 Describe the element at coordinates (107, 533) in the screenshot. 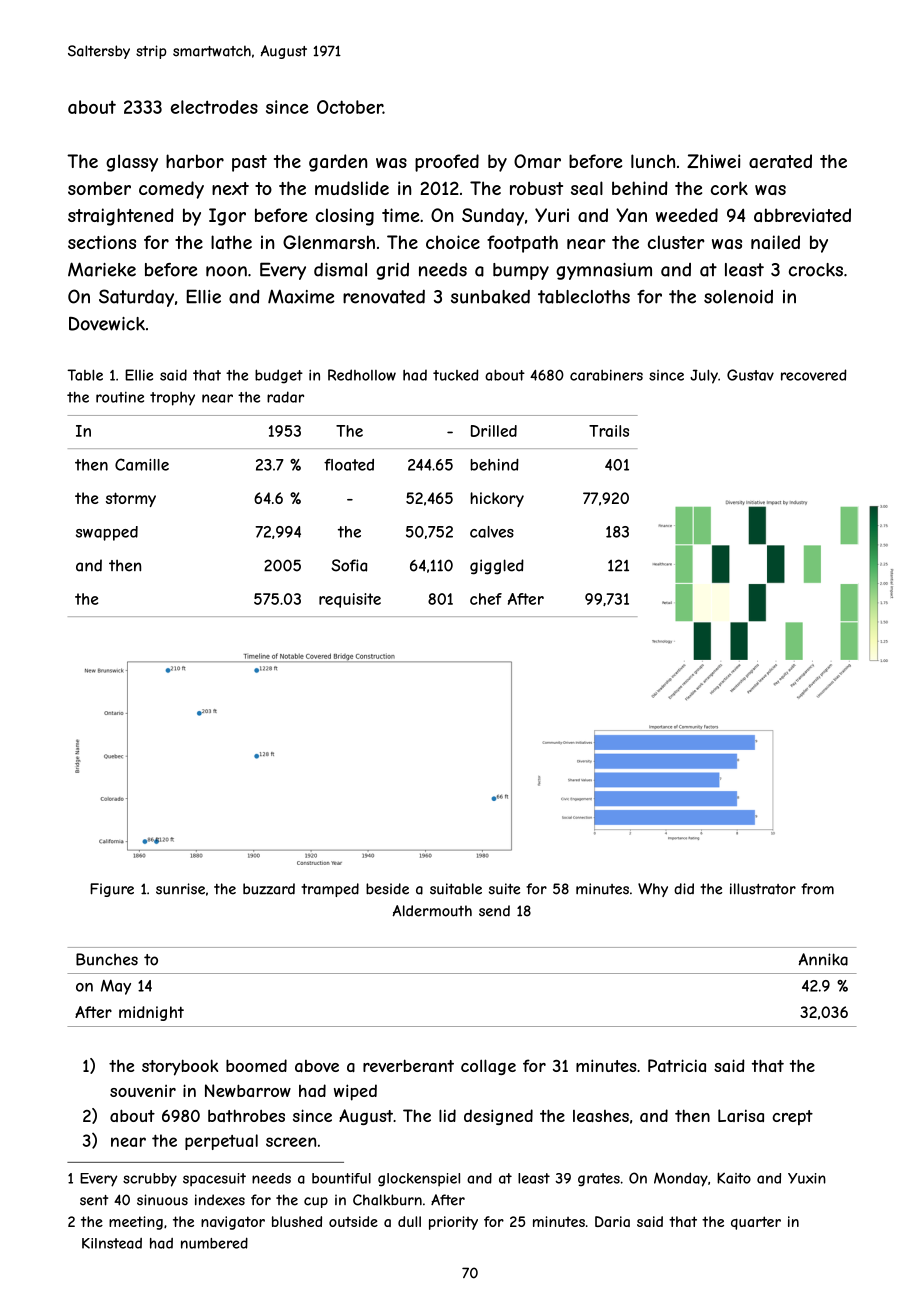

I see `swapped` at that location.
